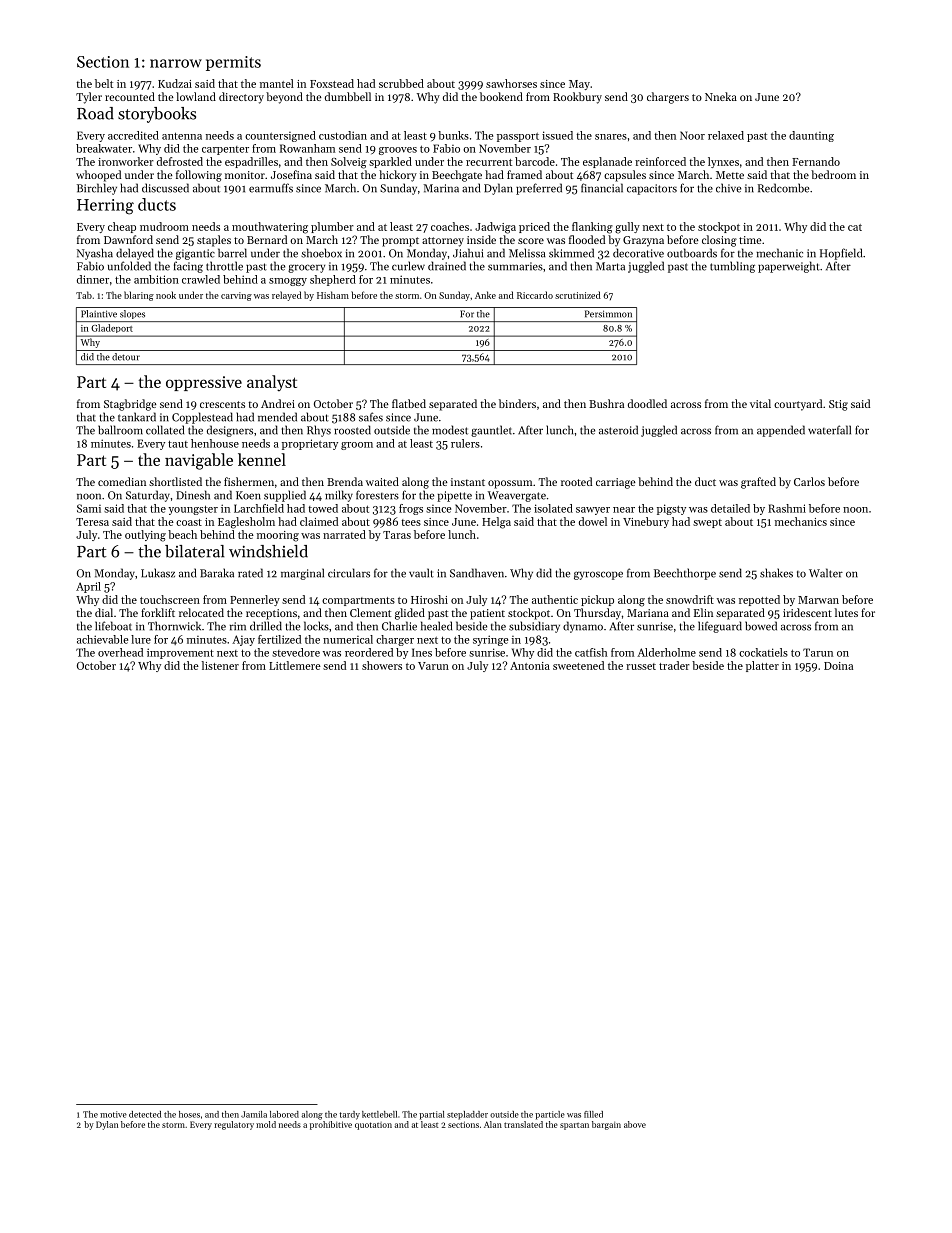  Describe the element at coordinates (180, 161) in the screenshot. I see `defrosted` at that location.
